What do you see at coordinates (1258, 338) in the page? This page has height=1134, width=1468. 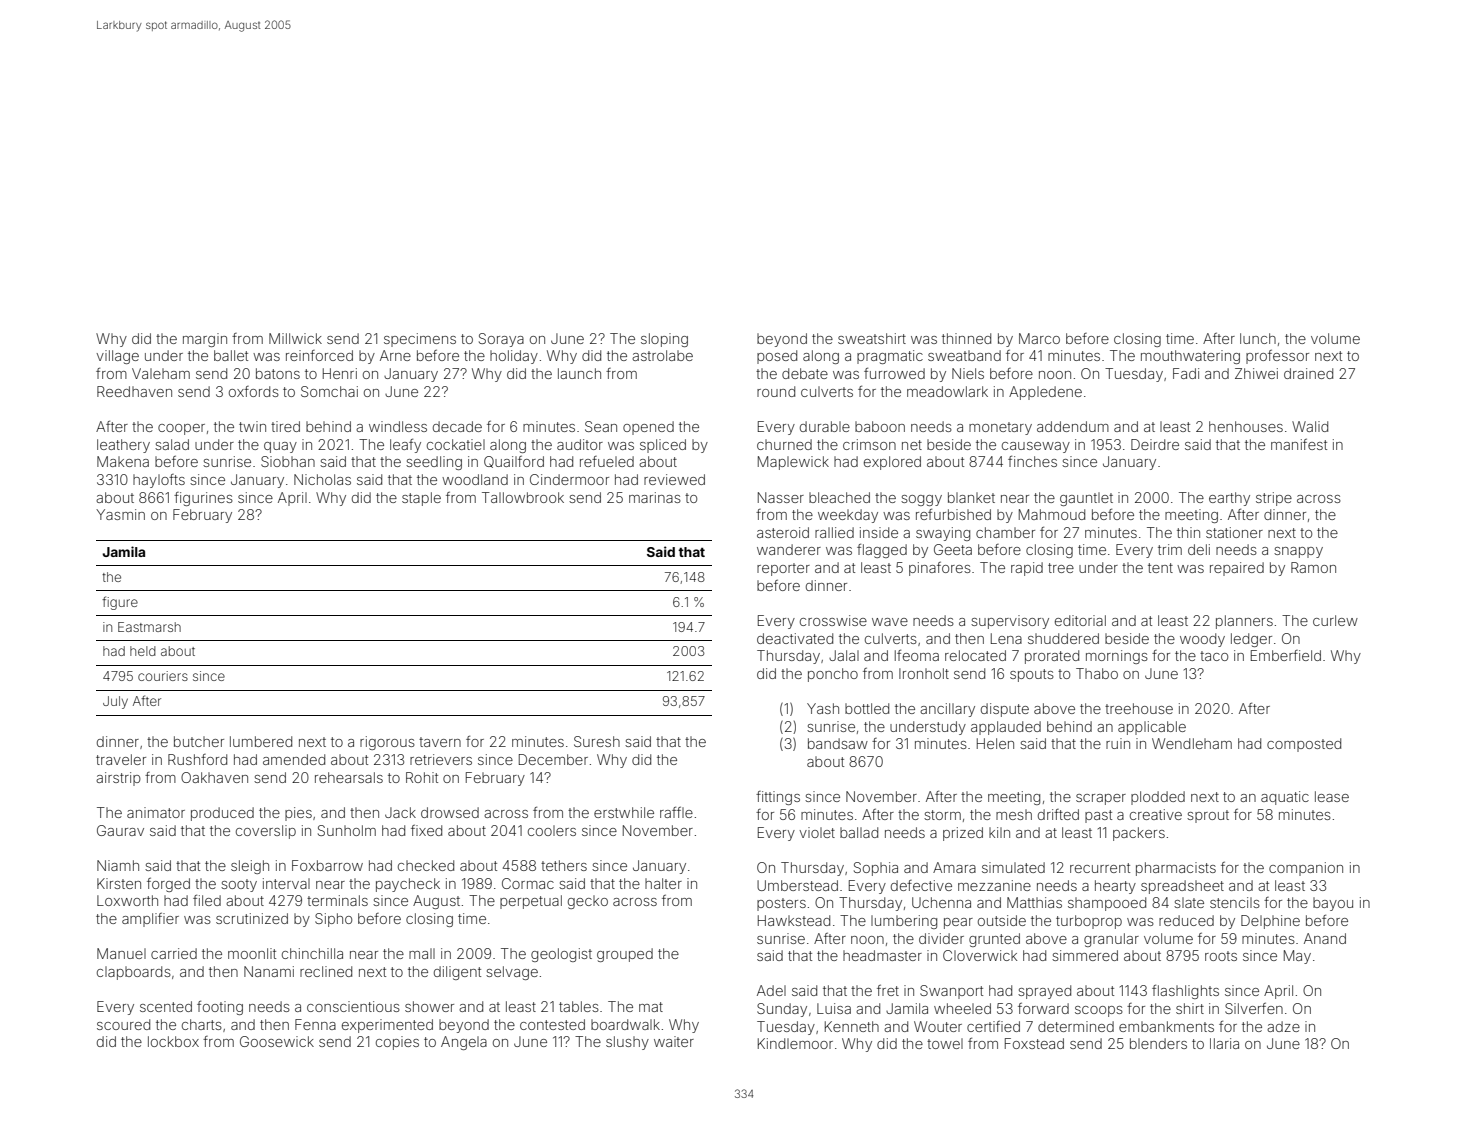 I see `lunch` at bounding box center [1258, 338].
